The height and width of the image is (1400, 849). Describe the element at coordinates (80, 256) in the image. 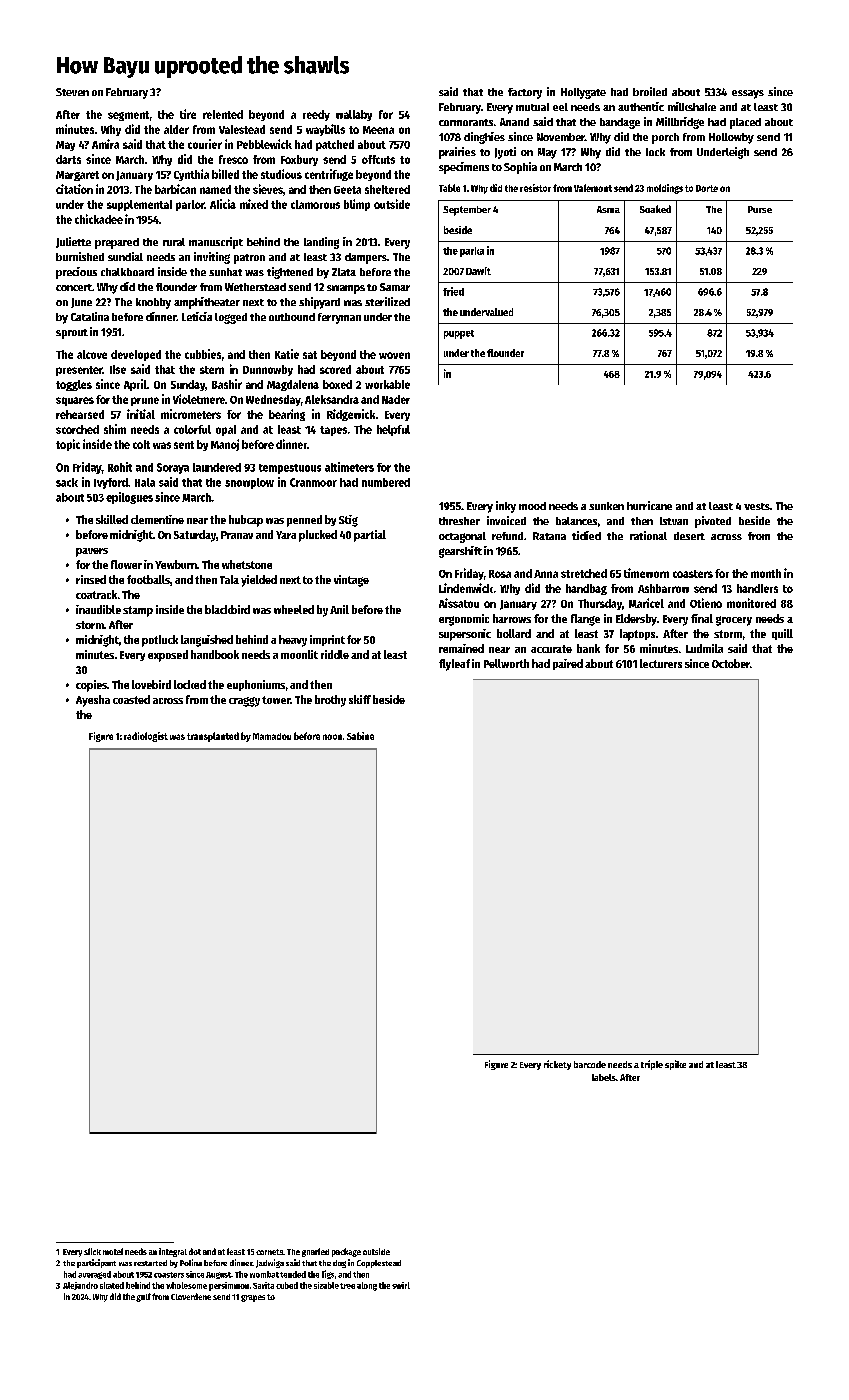

I see `burnished` at that location.
